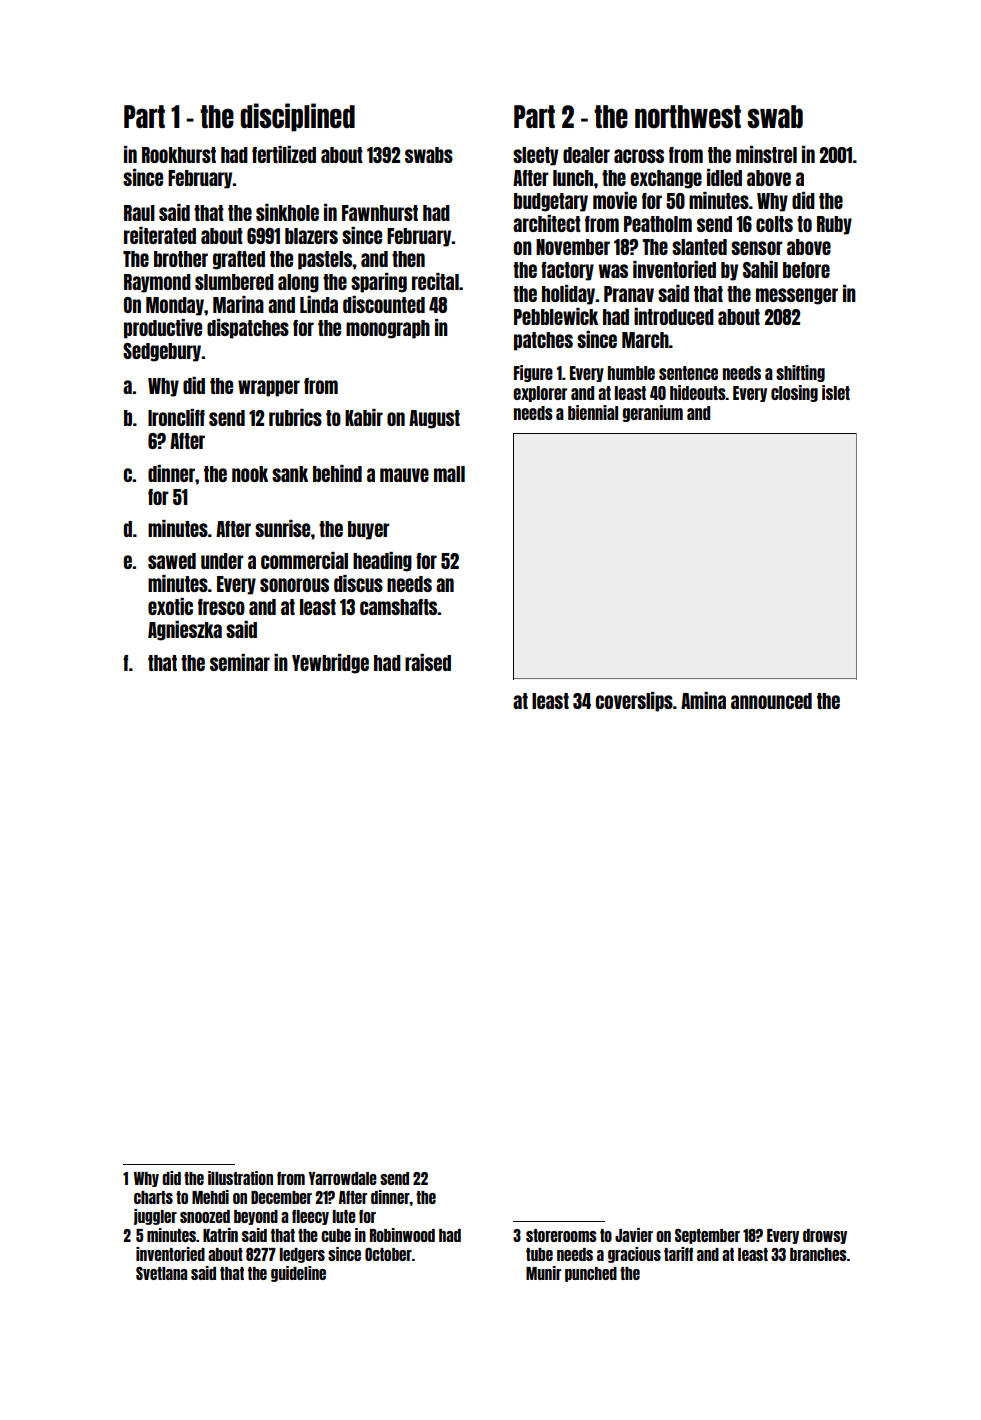 The image size is (981, 1420). I want to click on illustration, so click(240, 1178).
